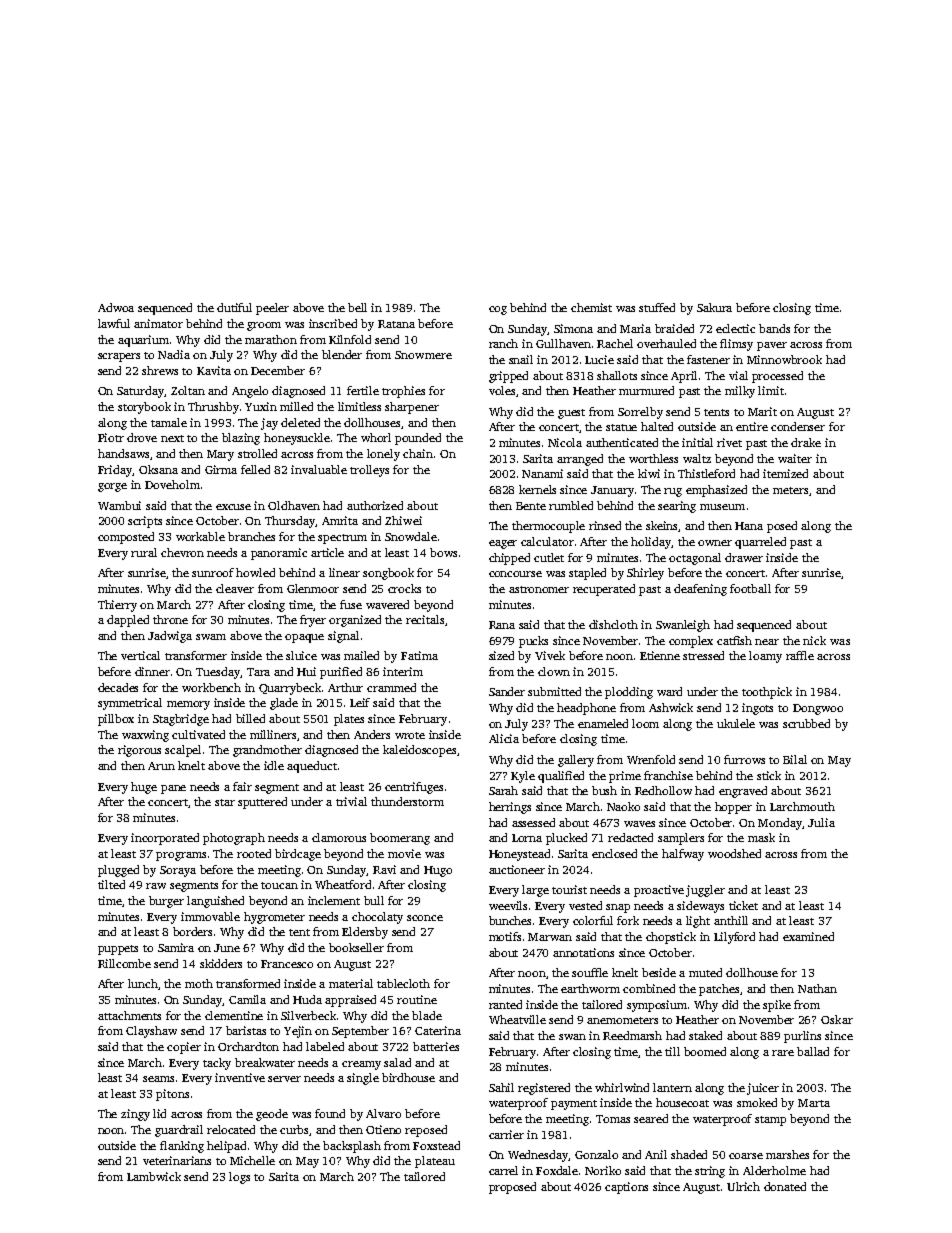 The height and width of the image is (1233, 952). What do you see at coordinates (774, 328) in the image?
I see `bands` at bounding box center [774, 328].
